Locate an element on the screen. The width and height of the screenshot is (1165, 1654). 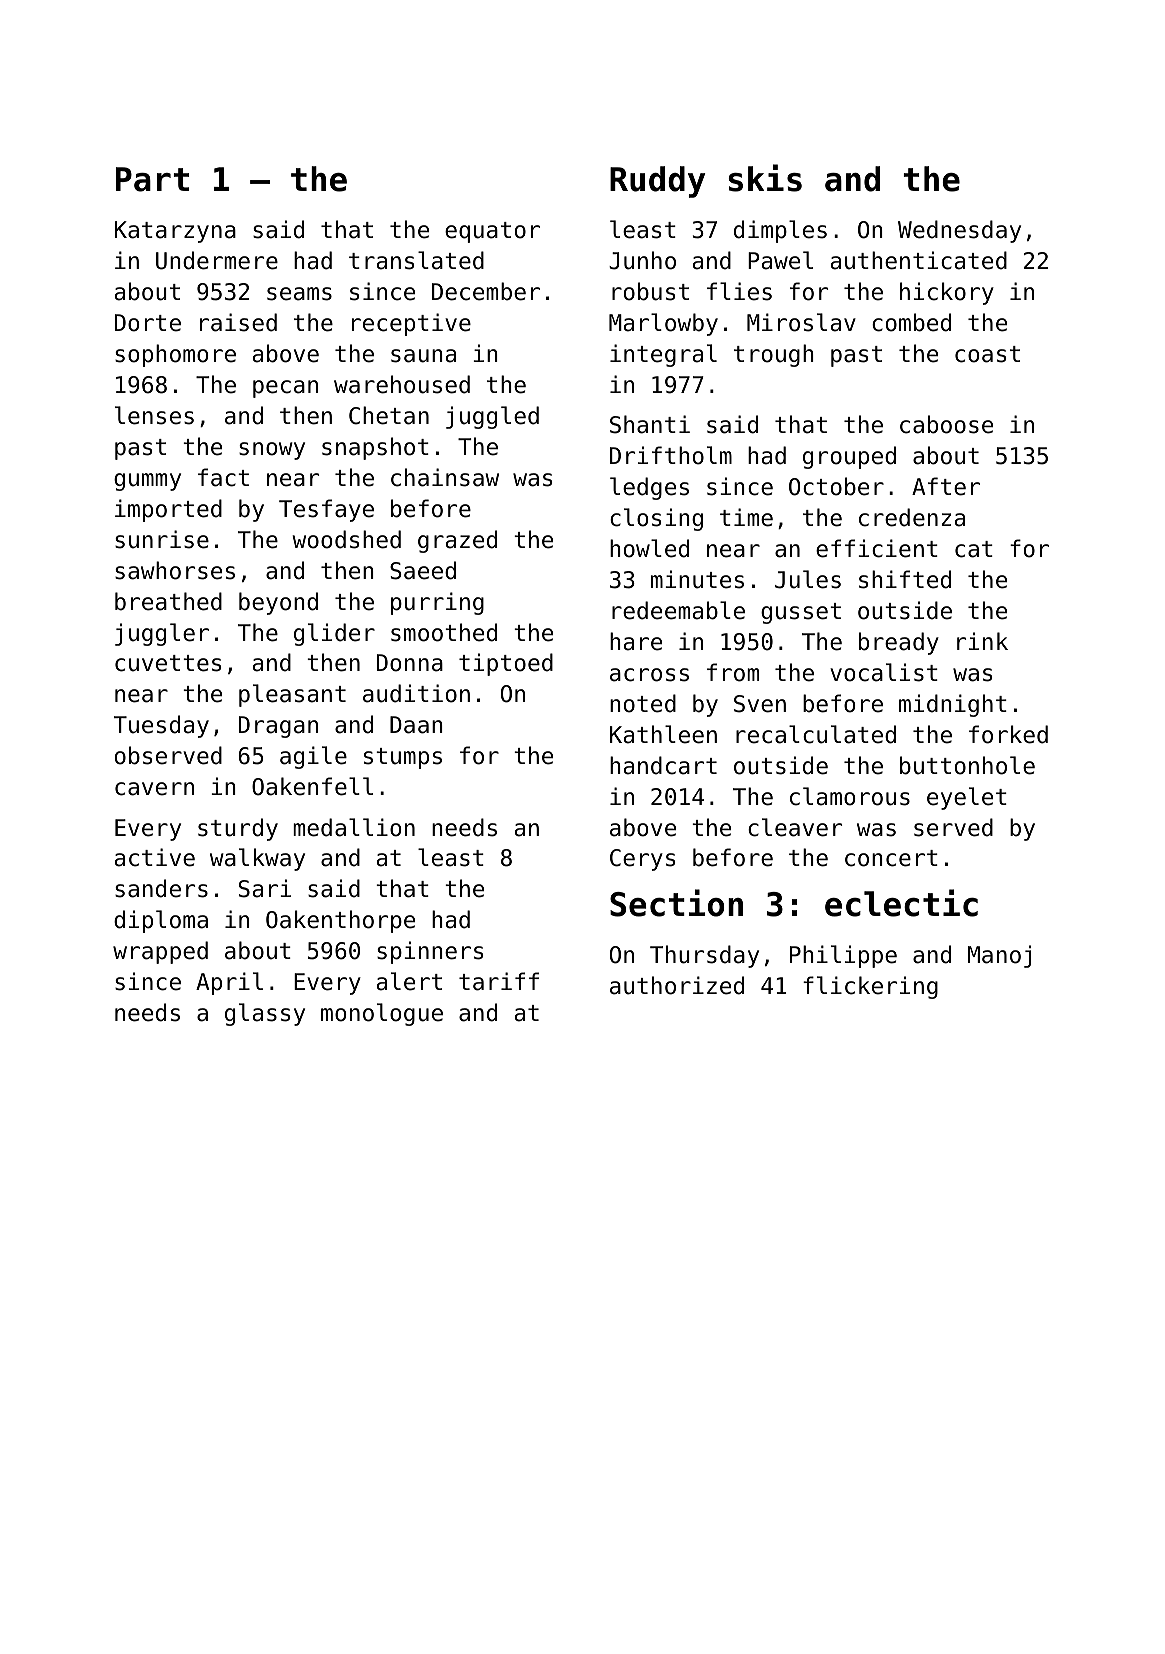
skis is located at coordinates (765, 178).
